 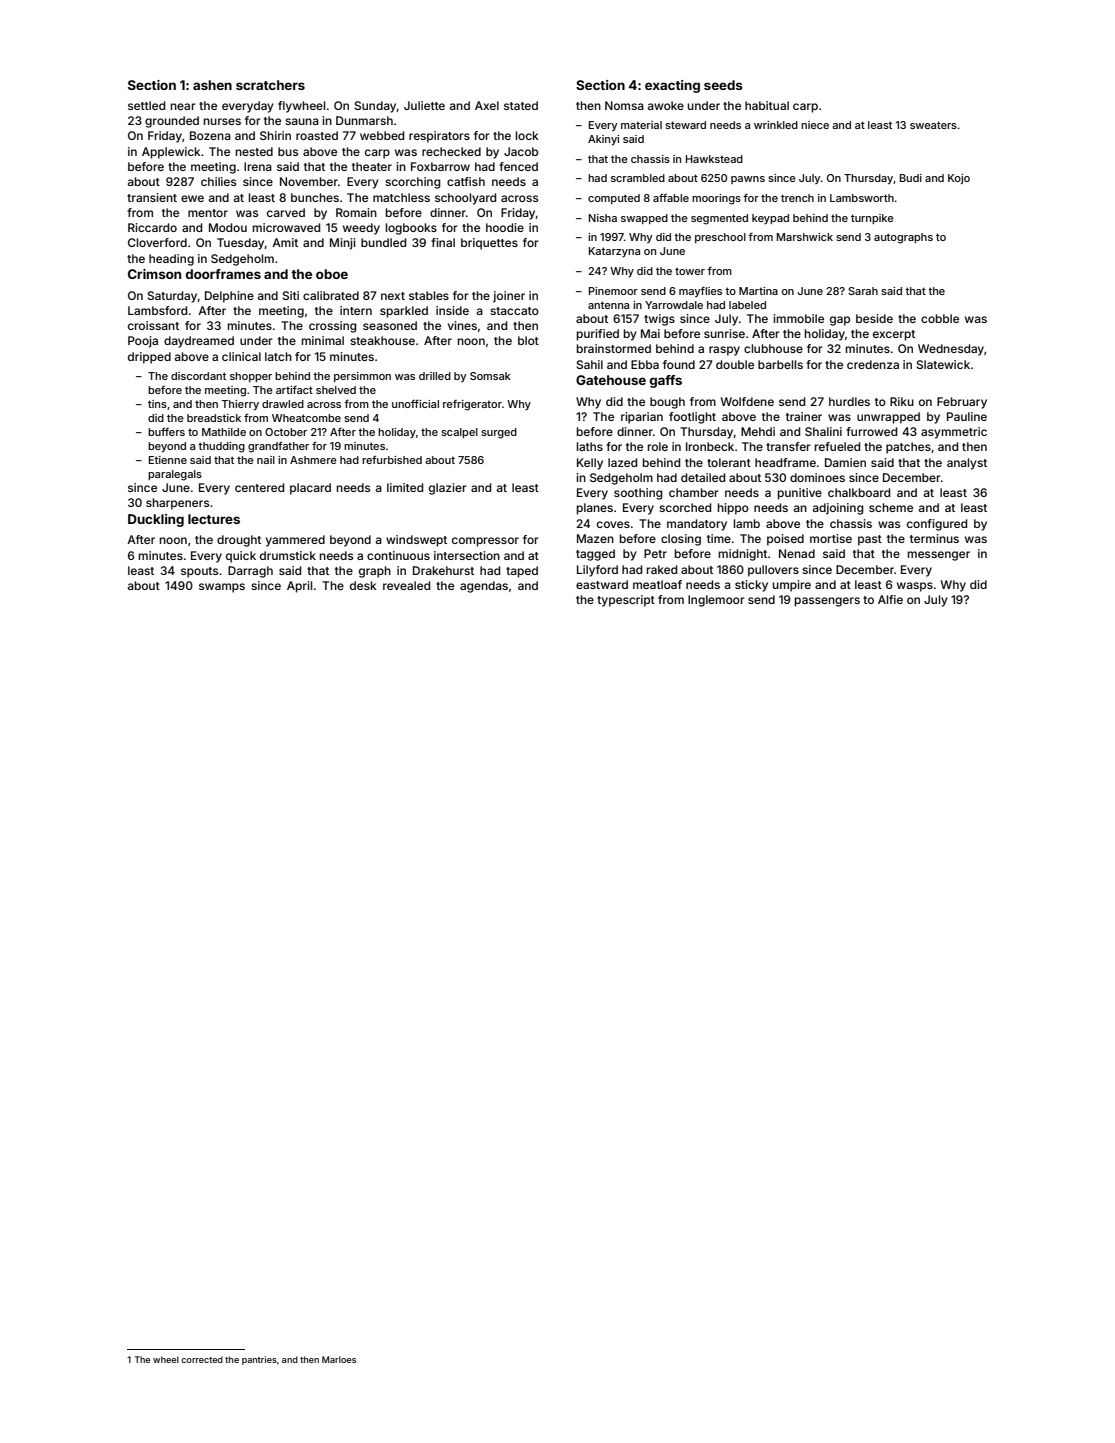 I want to click on Siti, so click(x=290, y=295).
